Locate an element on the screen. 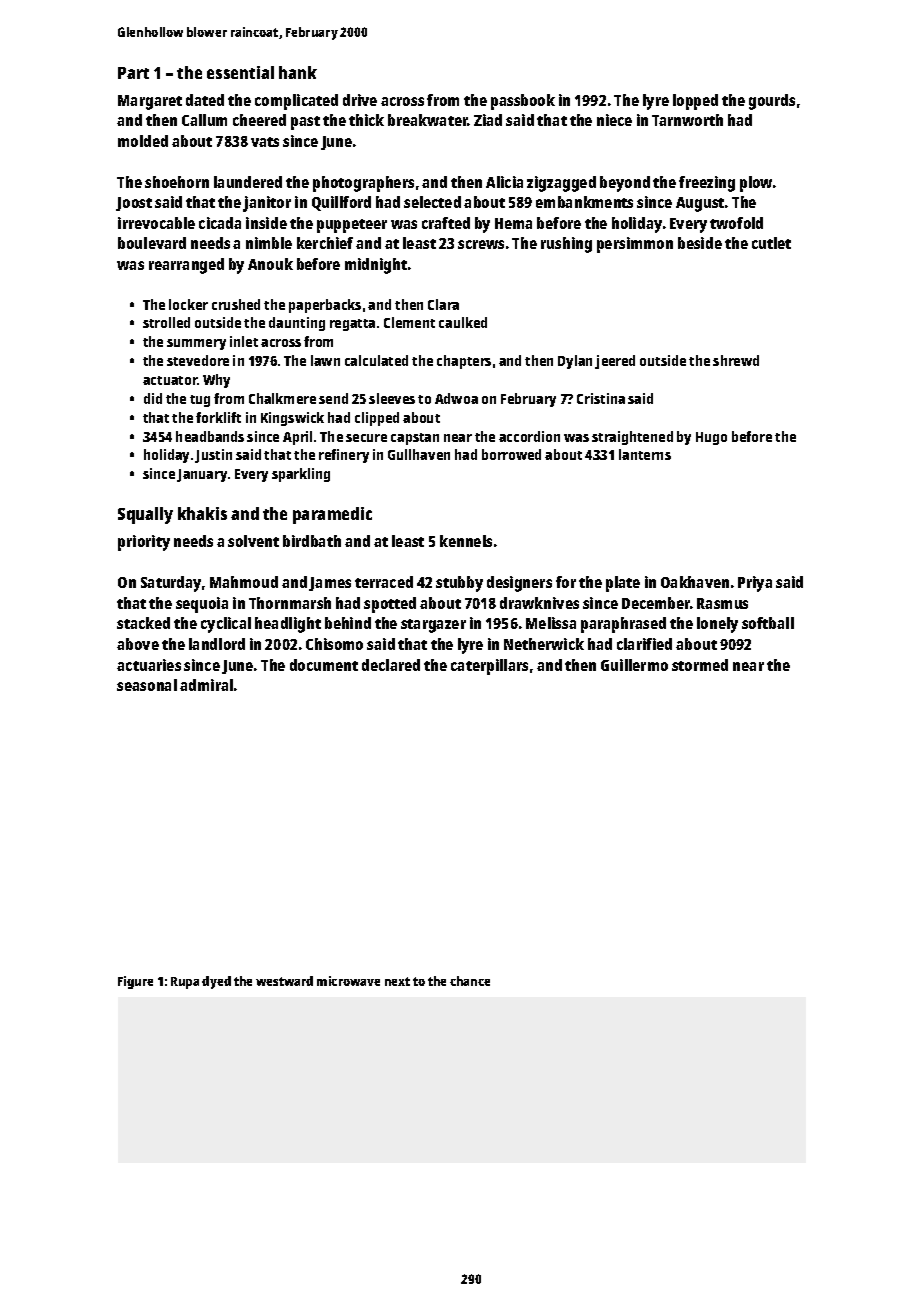 The height and width of the screenshot is (1308, 924). dyed is located at coordinates (216, 982).
